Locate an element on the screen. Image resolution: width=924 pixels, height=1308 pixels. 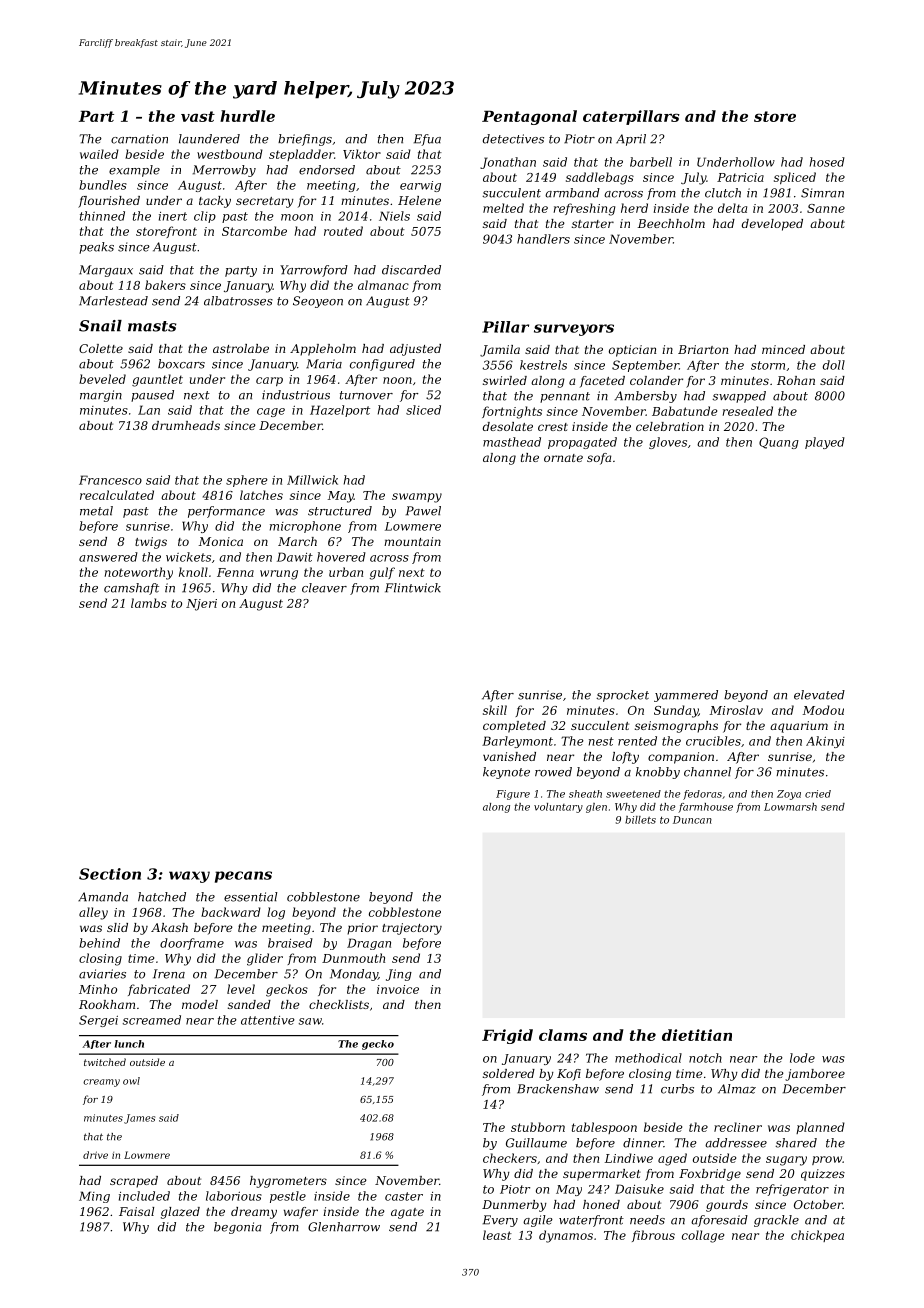
hurdle is located at coordinates (247, 116).
